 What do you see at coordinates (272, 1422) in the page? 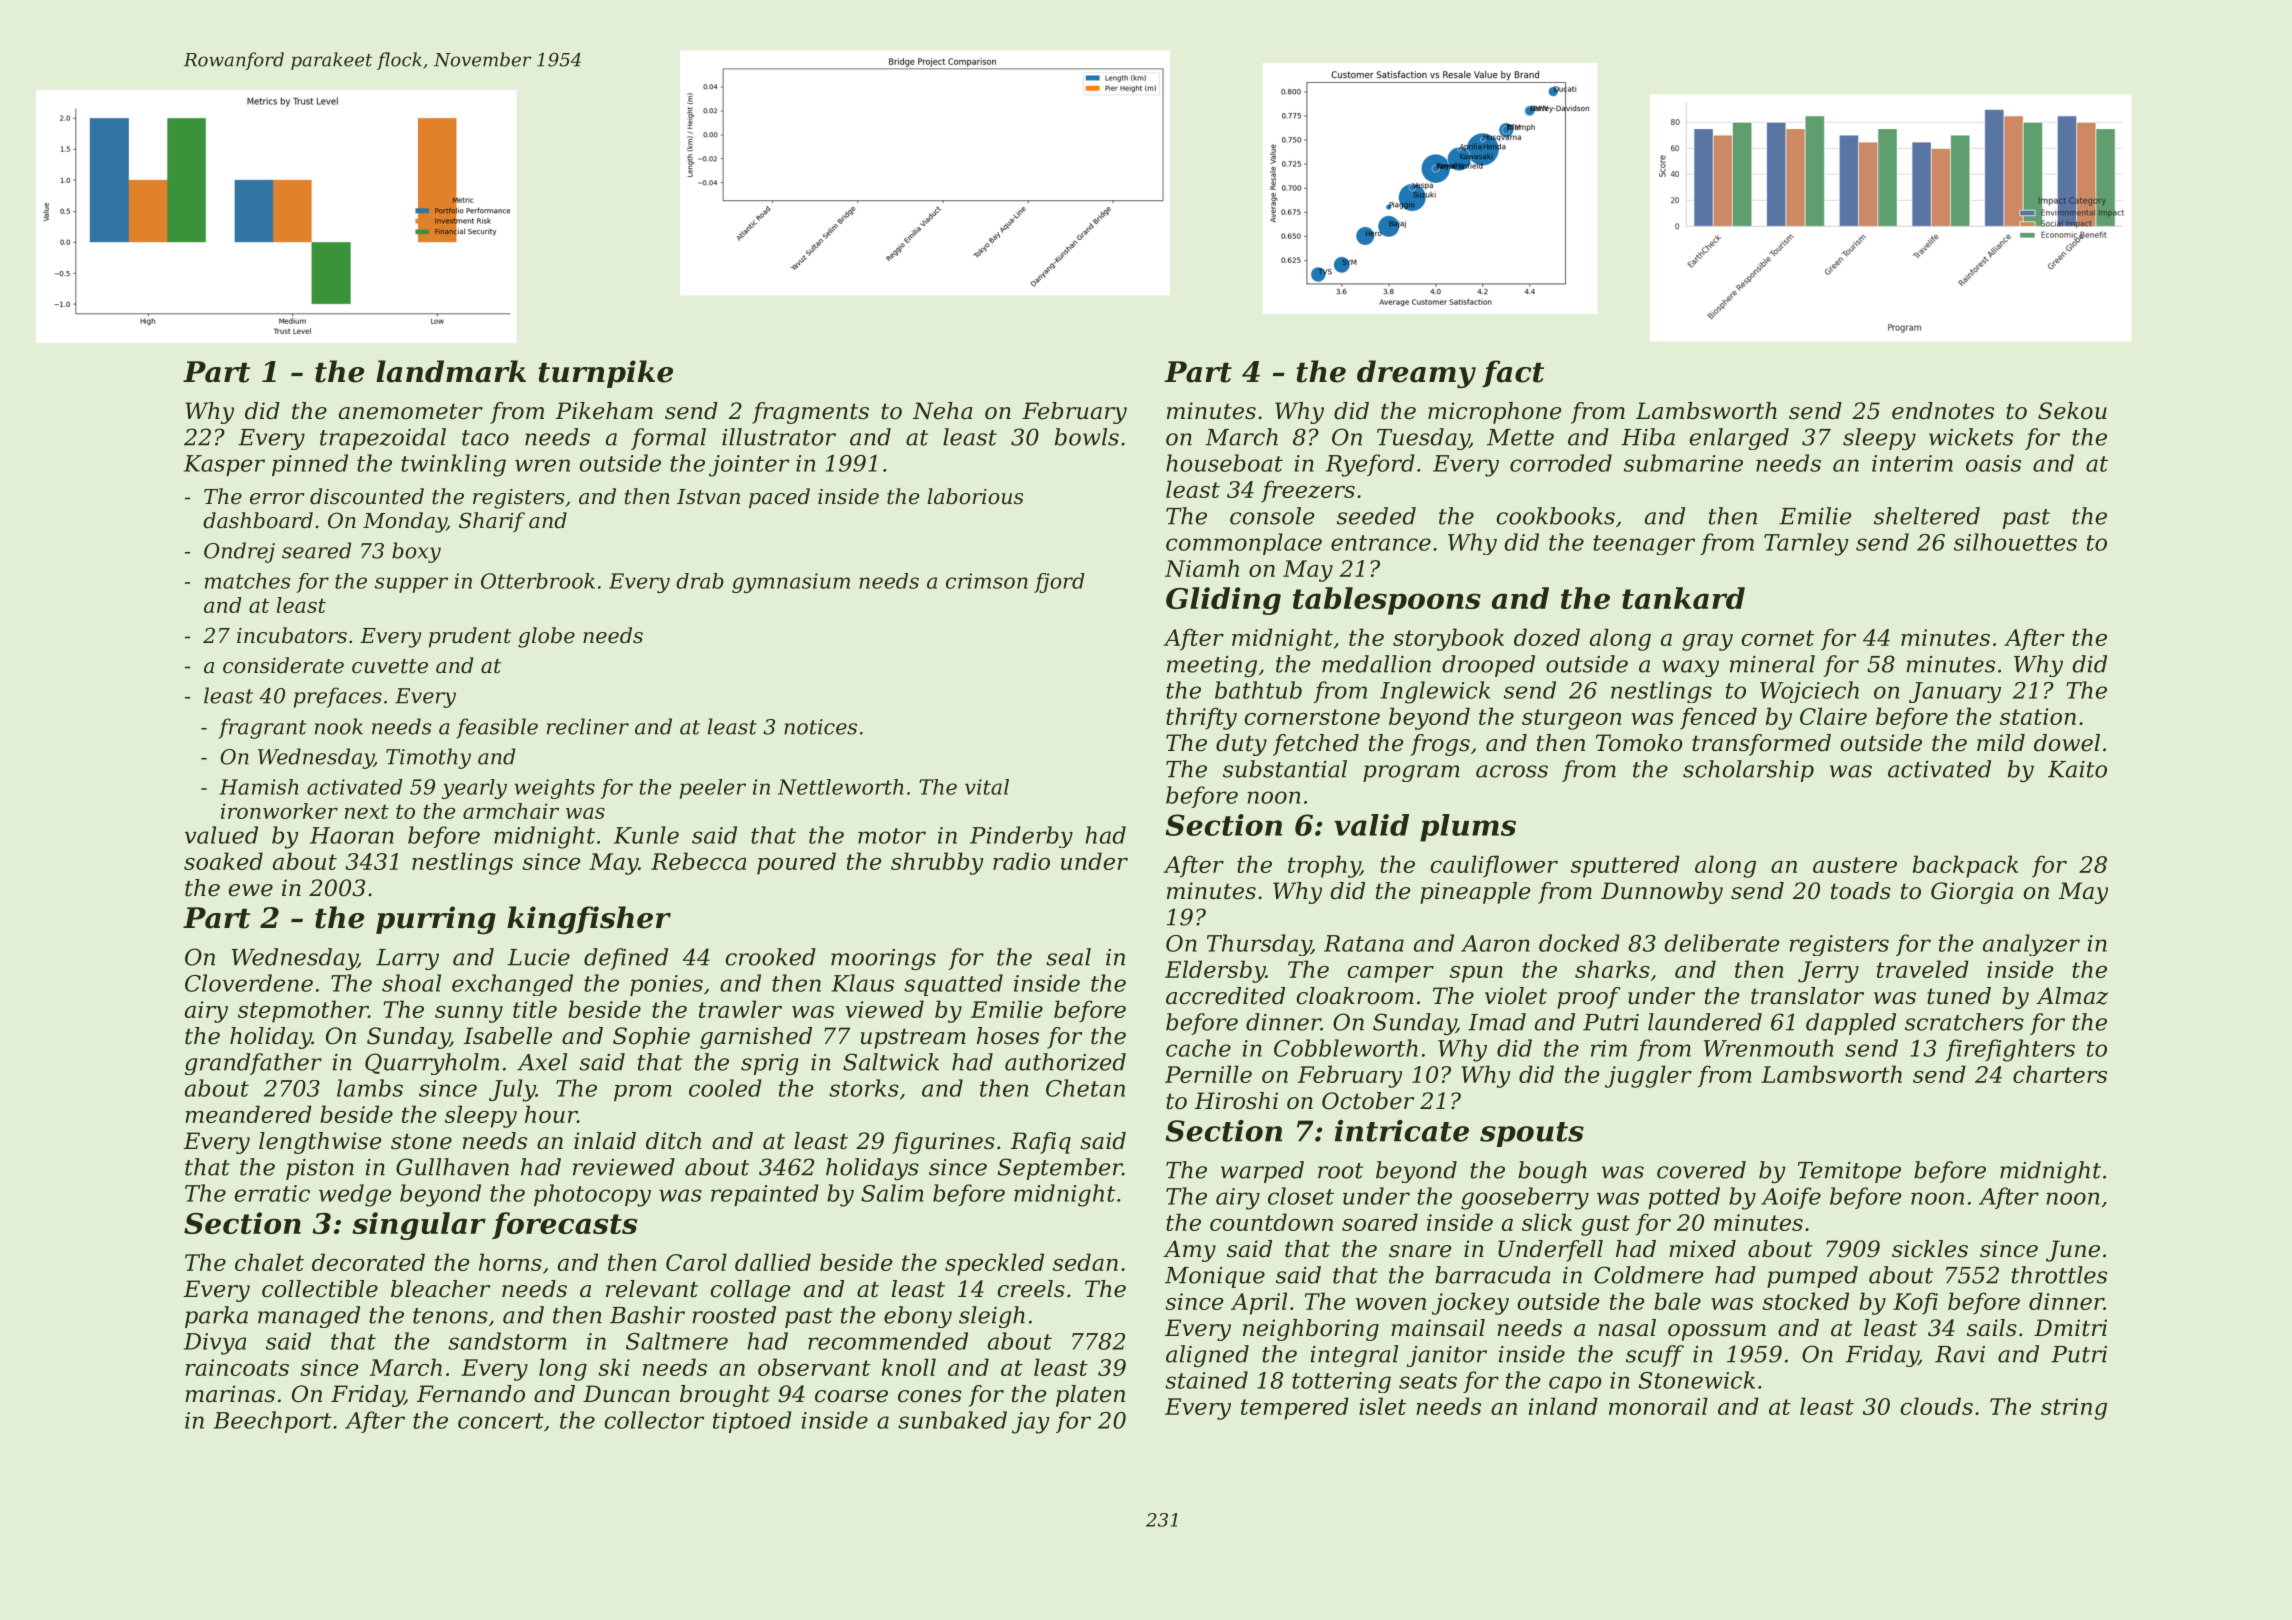
I see `Beechport` at bounding box center [272, 1422].
